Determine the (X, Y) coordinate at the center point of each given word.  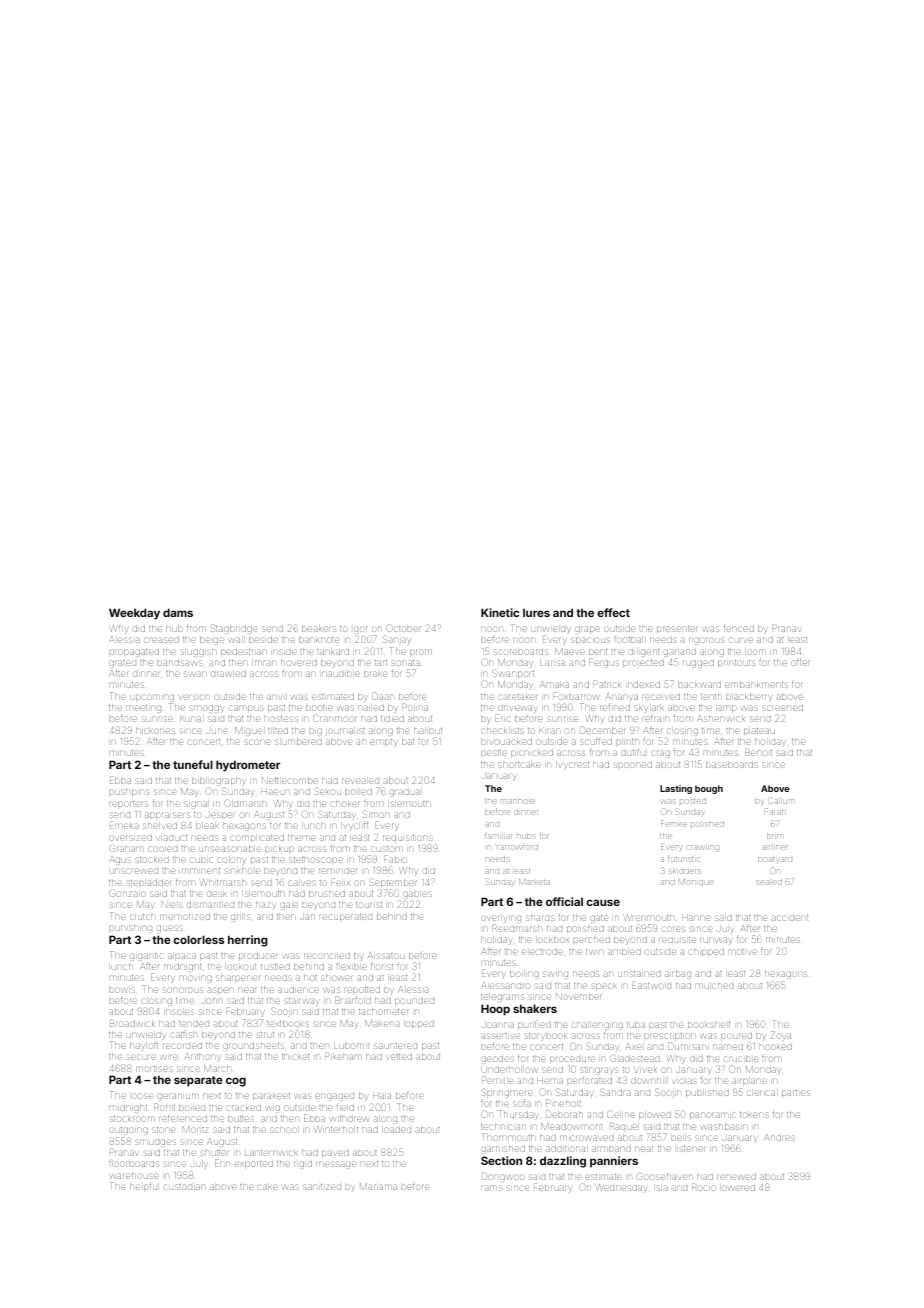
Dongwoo (503, 1177)
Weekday (134, 614)
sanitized (322, 1187)
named (728, 1047)
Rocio (703, 1187)
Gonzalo (127, 893)
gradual (405, 793)
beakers (319, 629)
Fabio (395, 859)
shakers (535, 1008)
